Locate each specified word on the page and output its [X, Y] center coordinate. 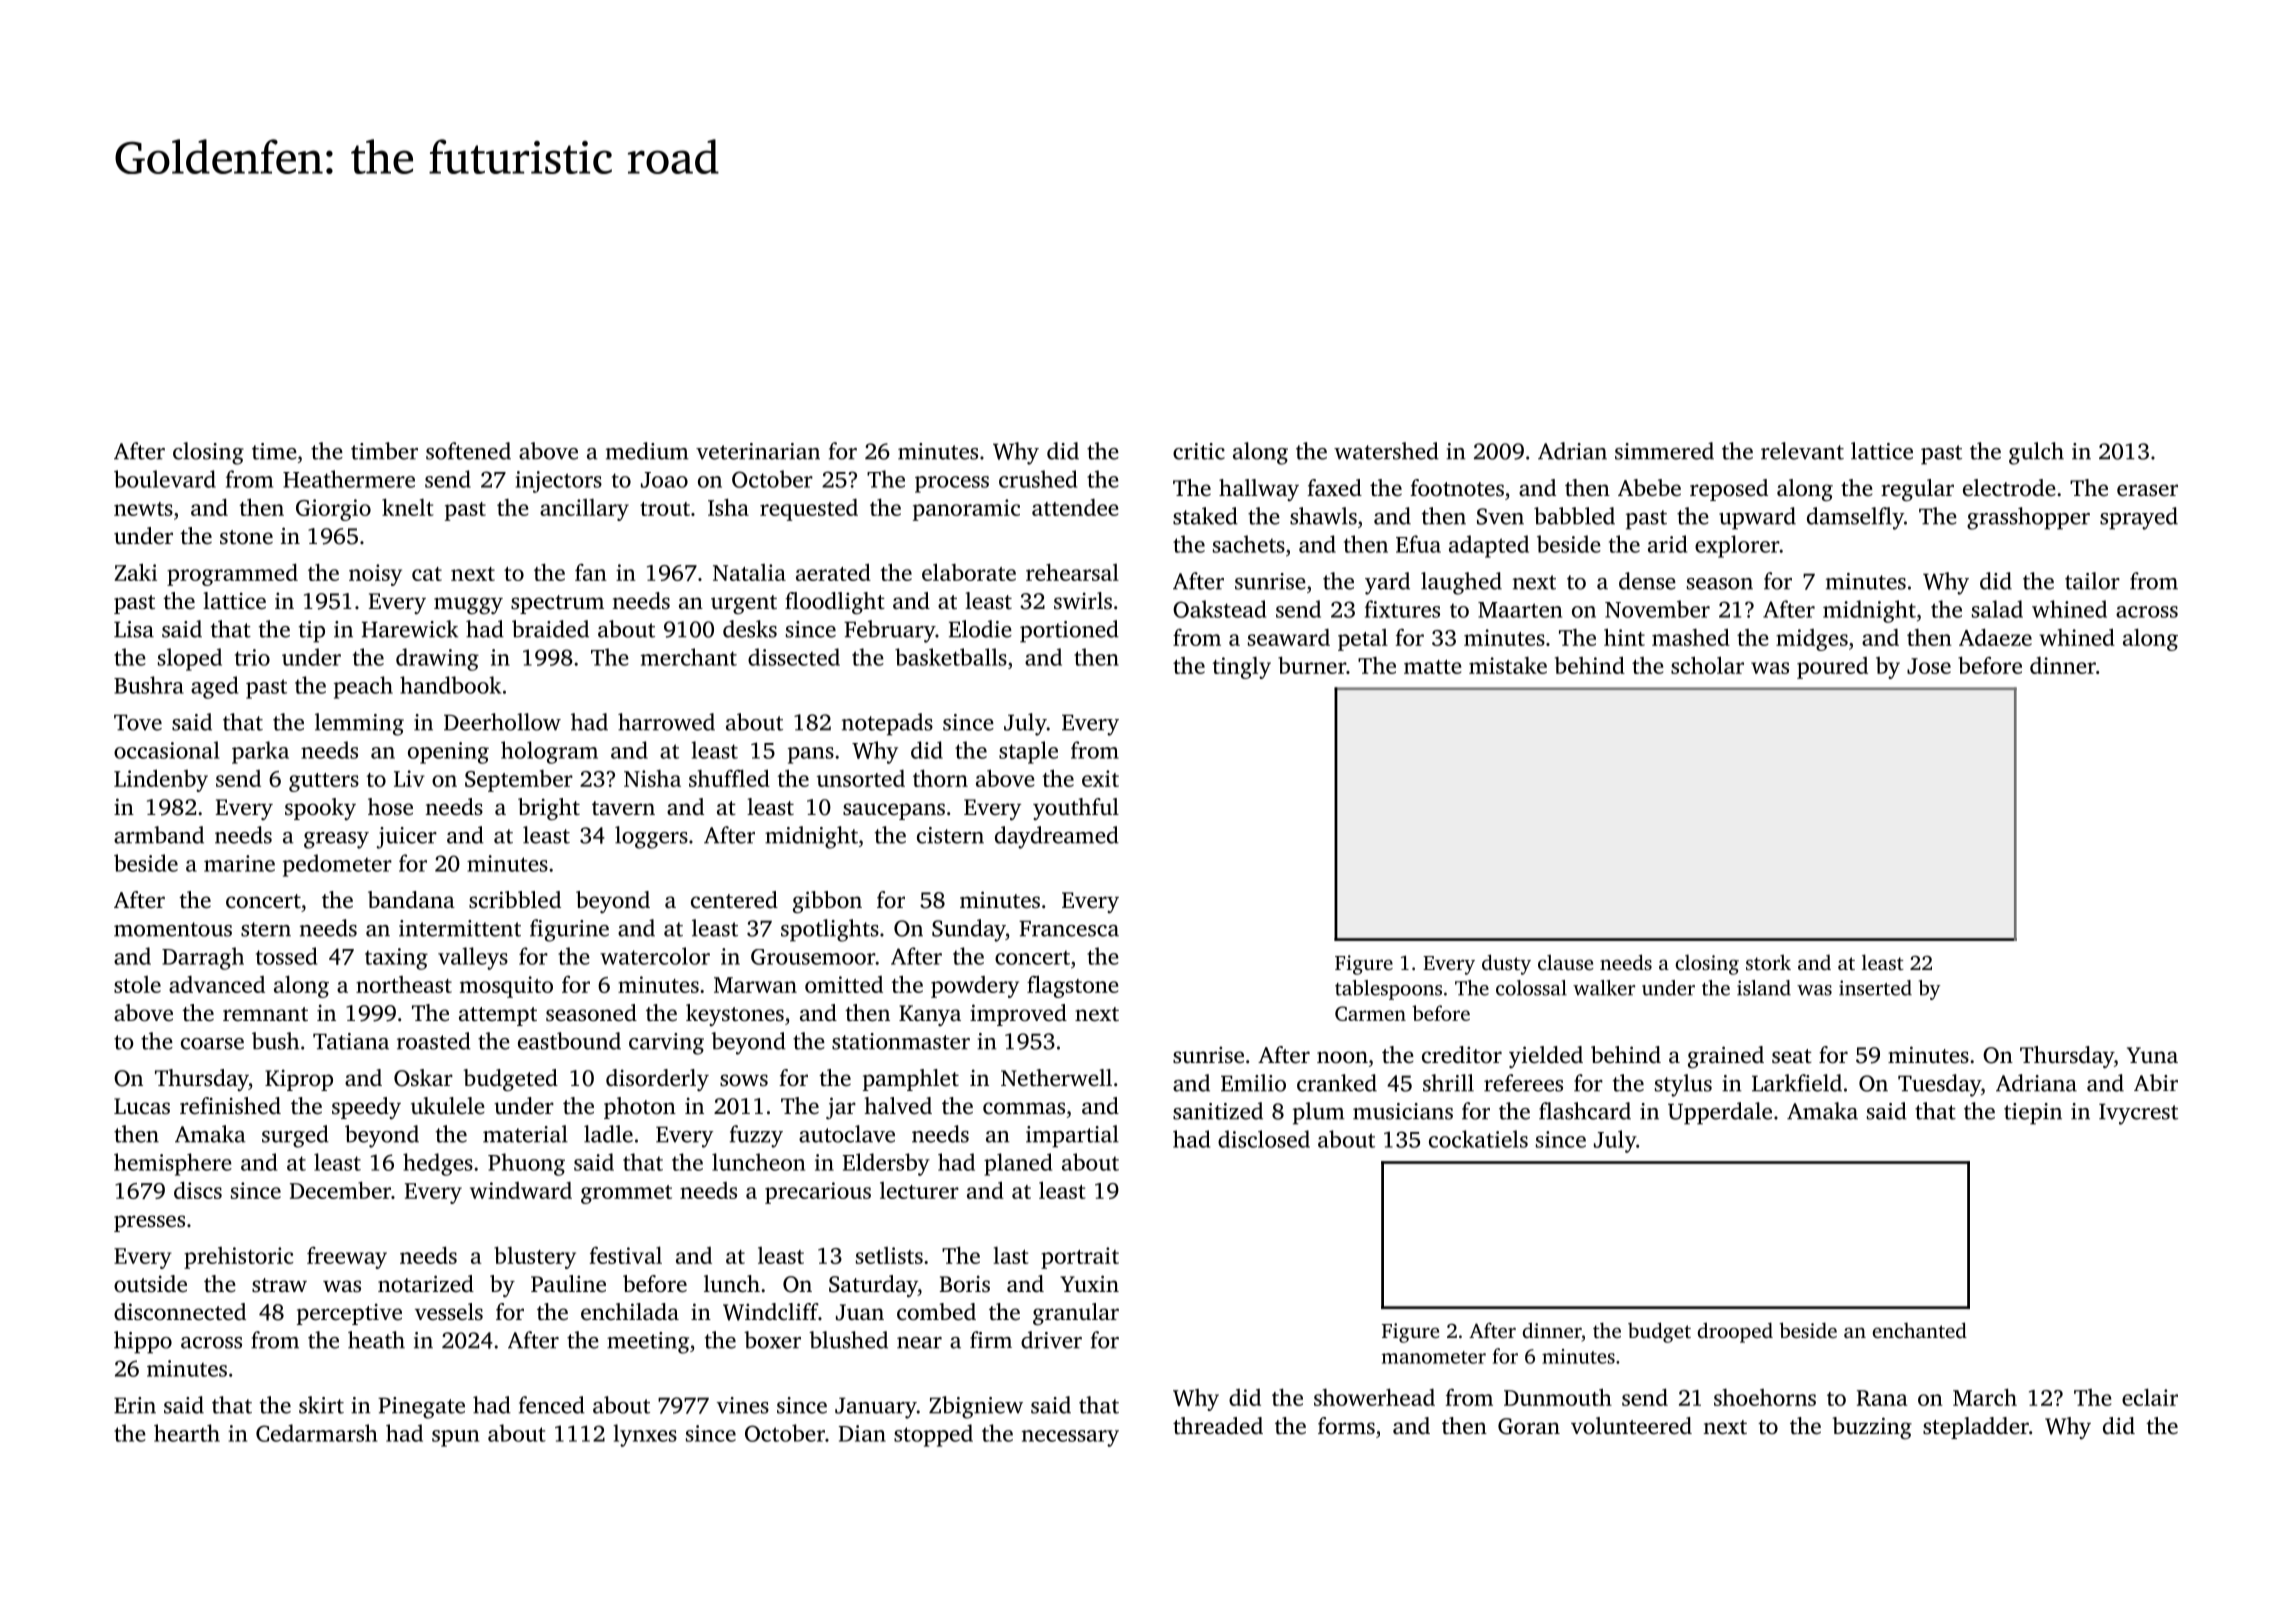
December [340, 1190]
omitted [844, 984]
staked [1205, 516]
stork [1768, 962]
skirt [321, 1405]
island [1764, 988]
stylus [1683, 1085]
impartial [1072, 1136]
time [274, 451]
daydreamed [1057, 837]
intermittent [460, 928]
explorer [1737, 546]
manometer [1434, 1357]
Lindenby [161, 780]
